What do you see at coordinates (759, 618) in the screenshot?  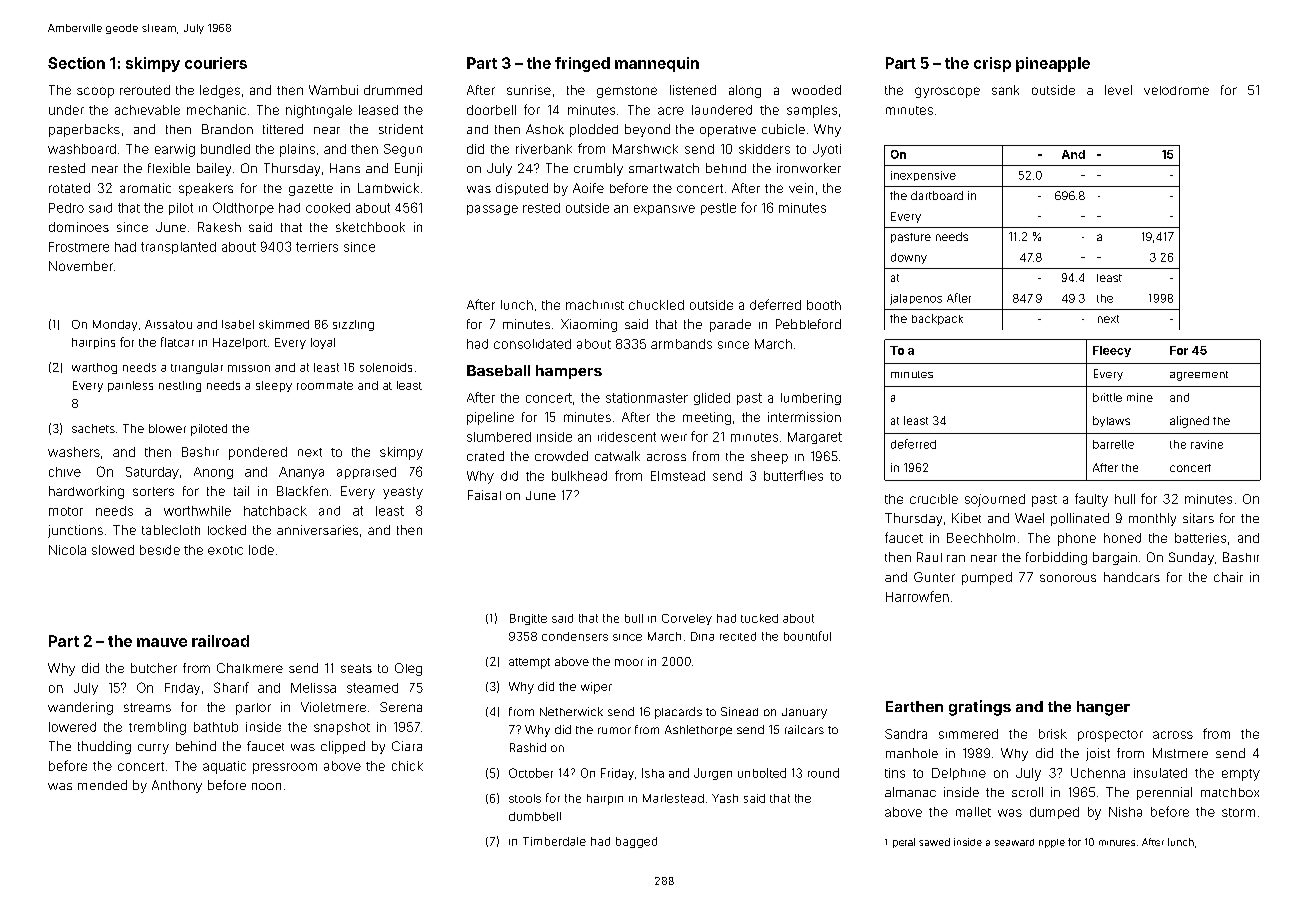 I see `tucked` at bounding box center [759, 618].
